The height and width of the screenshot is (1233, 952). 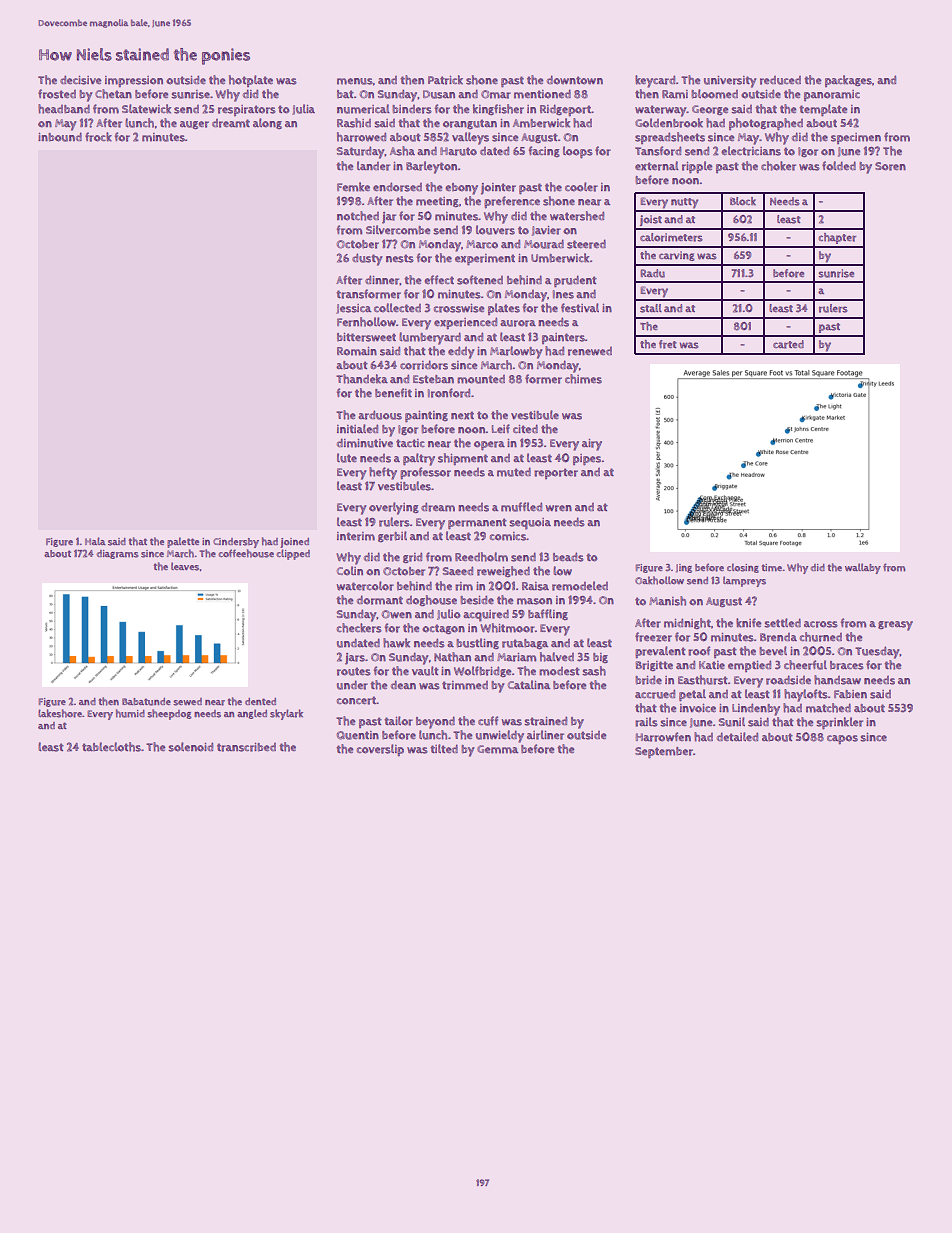 What do you see at coordinates (60, 713) in the screenshot?
I see `lakeshore` at bounding box center [60, 713].
